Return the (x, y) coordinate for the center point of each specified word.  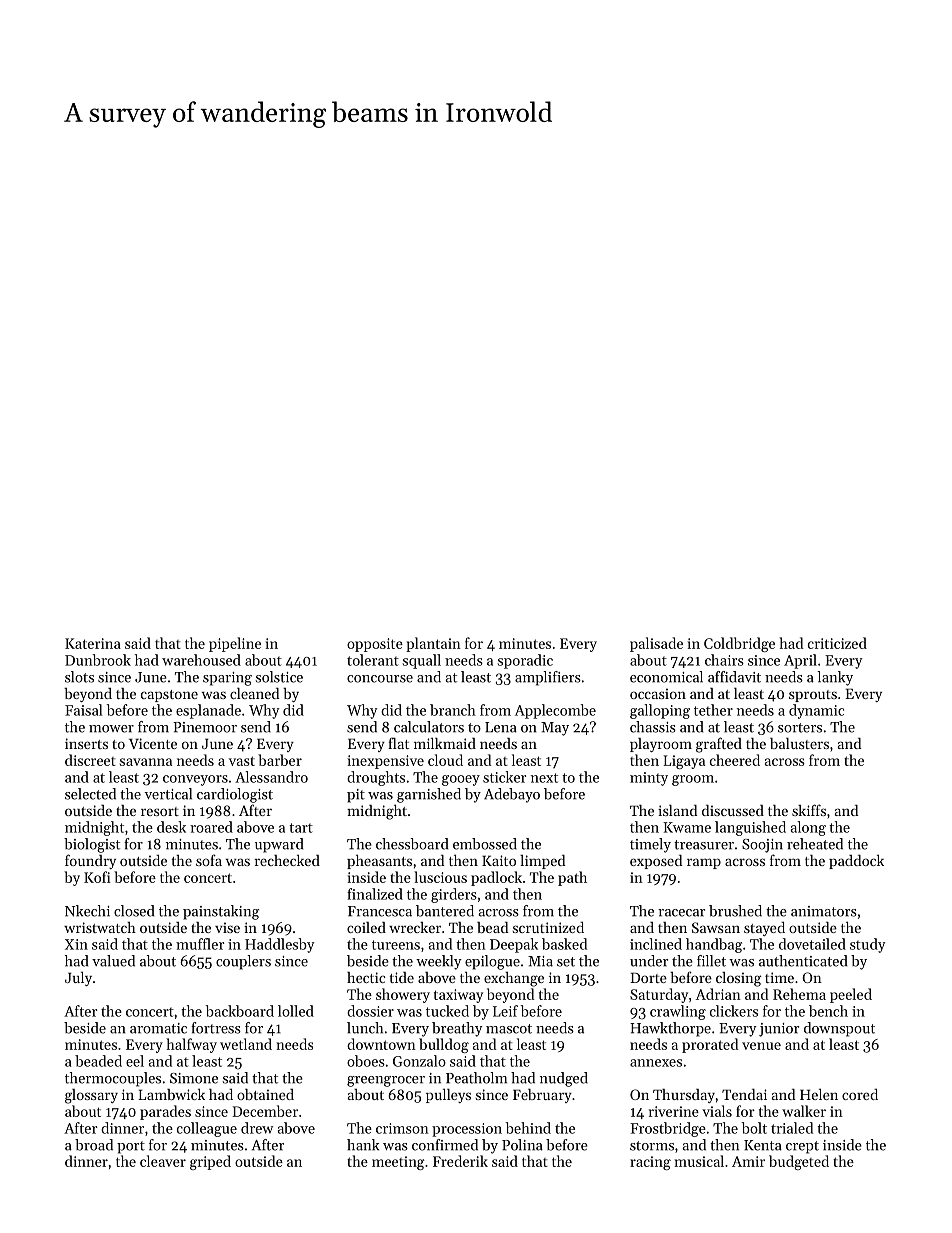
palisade (656, 644)
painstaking (221, 912)
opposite (375, 645)
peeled (851, 995)
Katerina (93, 643)
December (265, 1111)
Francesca (380, 911)
